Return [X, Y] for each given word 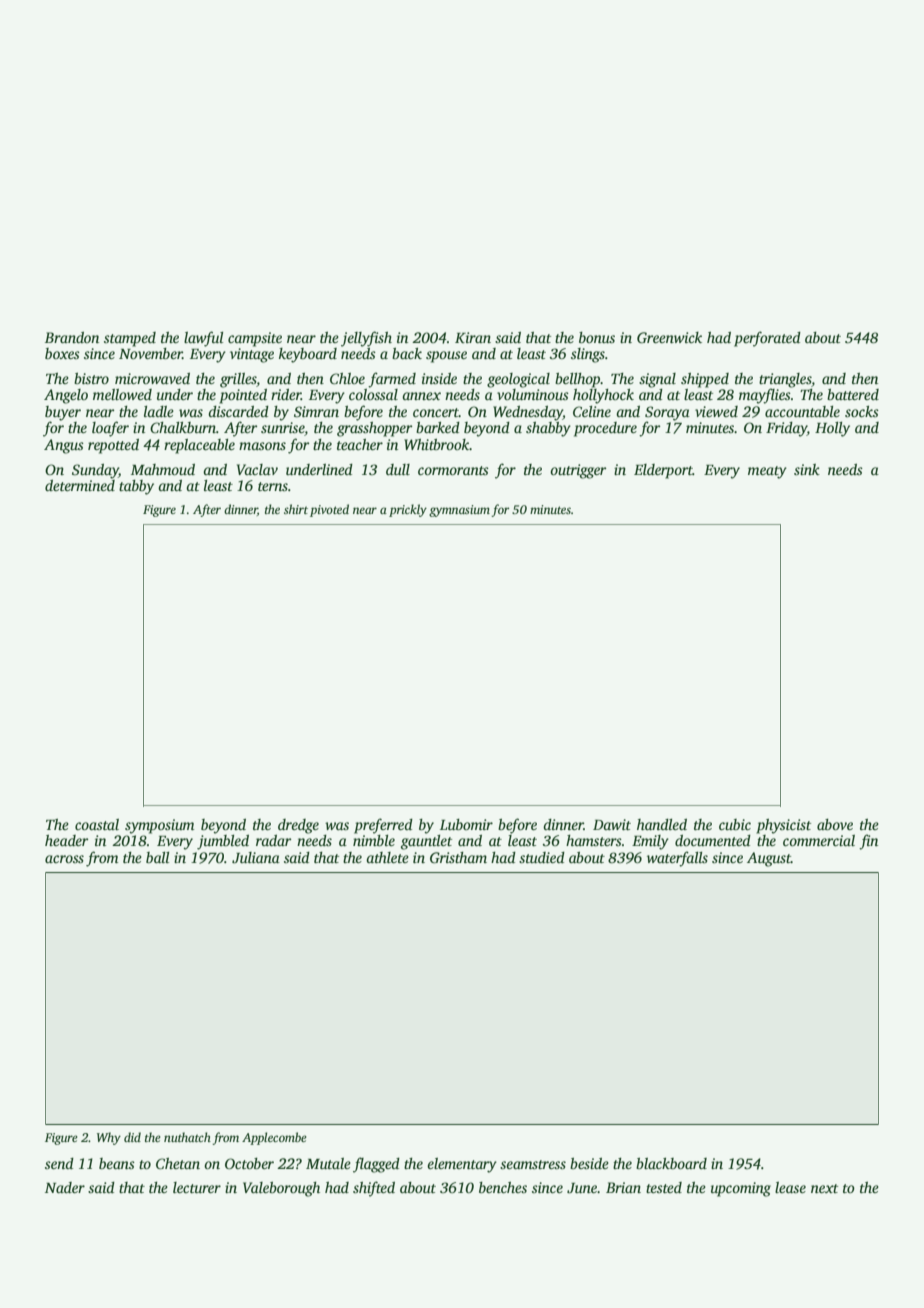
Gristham [458, 857]
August [769, 859]
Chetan [178, 1163]
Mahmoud [163, 469]
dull [398, 469]
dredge [298, 826]
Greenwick [669, 337]
